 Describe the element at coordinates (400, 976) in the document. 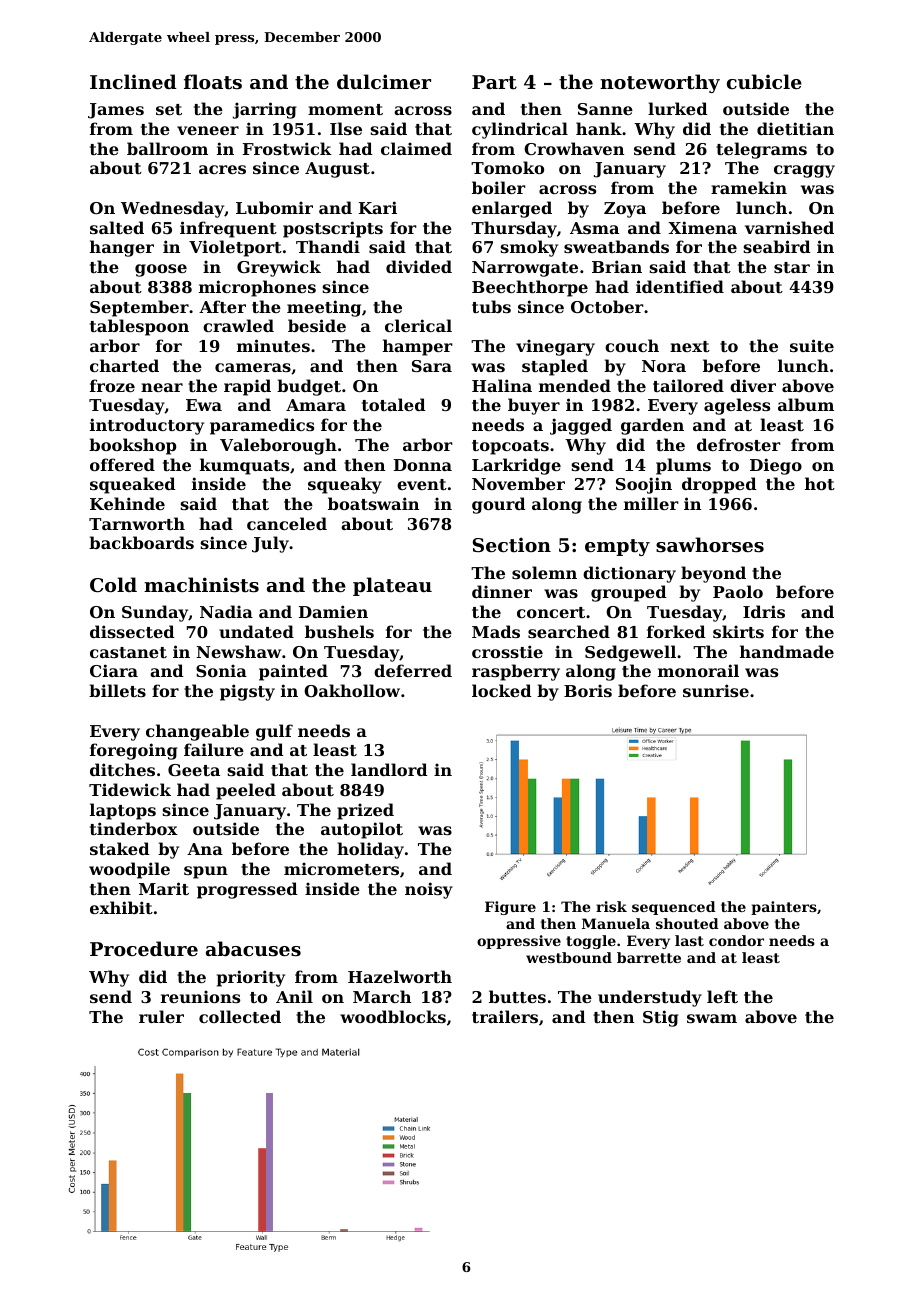

I see `Hazelworth` at that location.
